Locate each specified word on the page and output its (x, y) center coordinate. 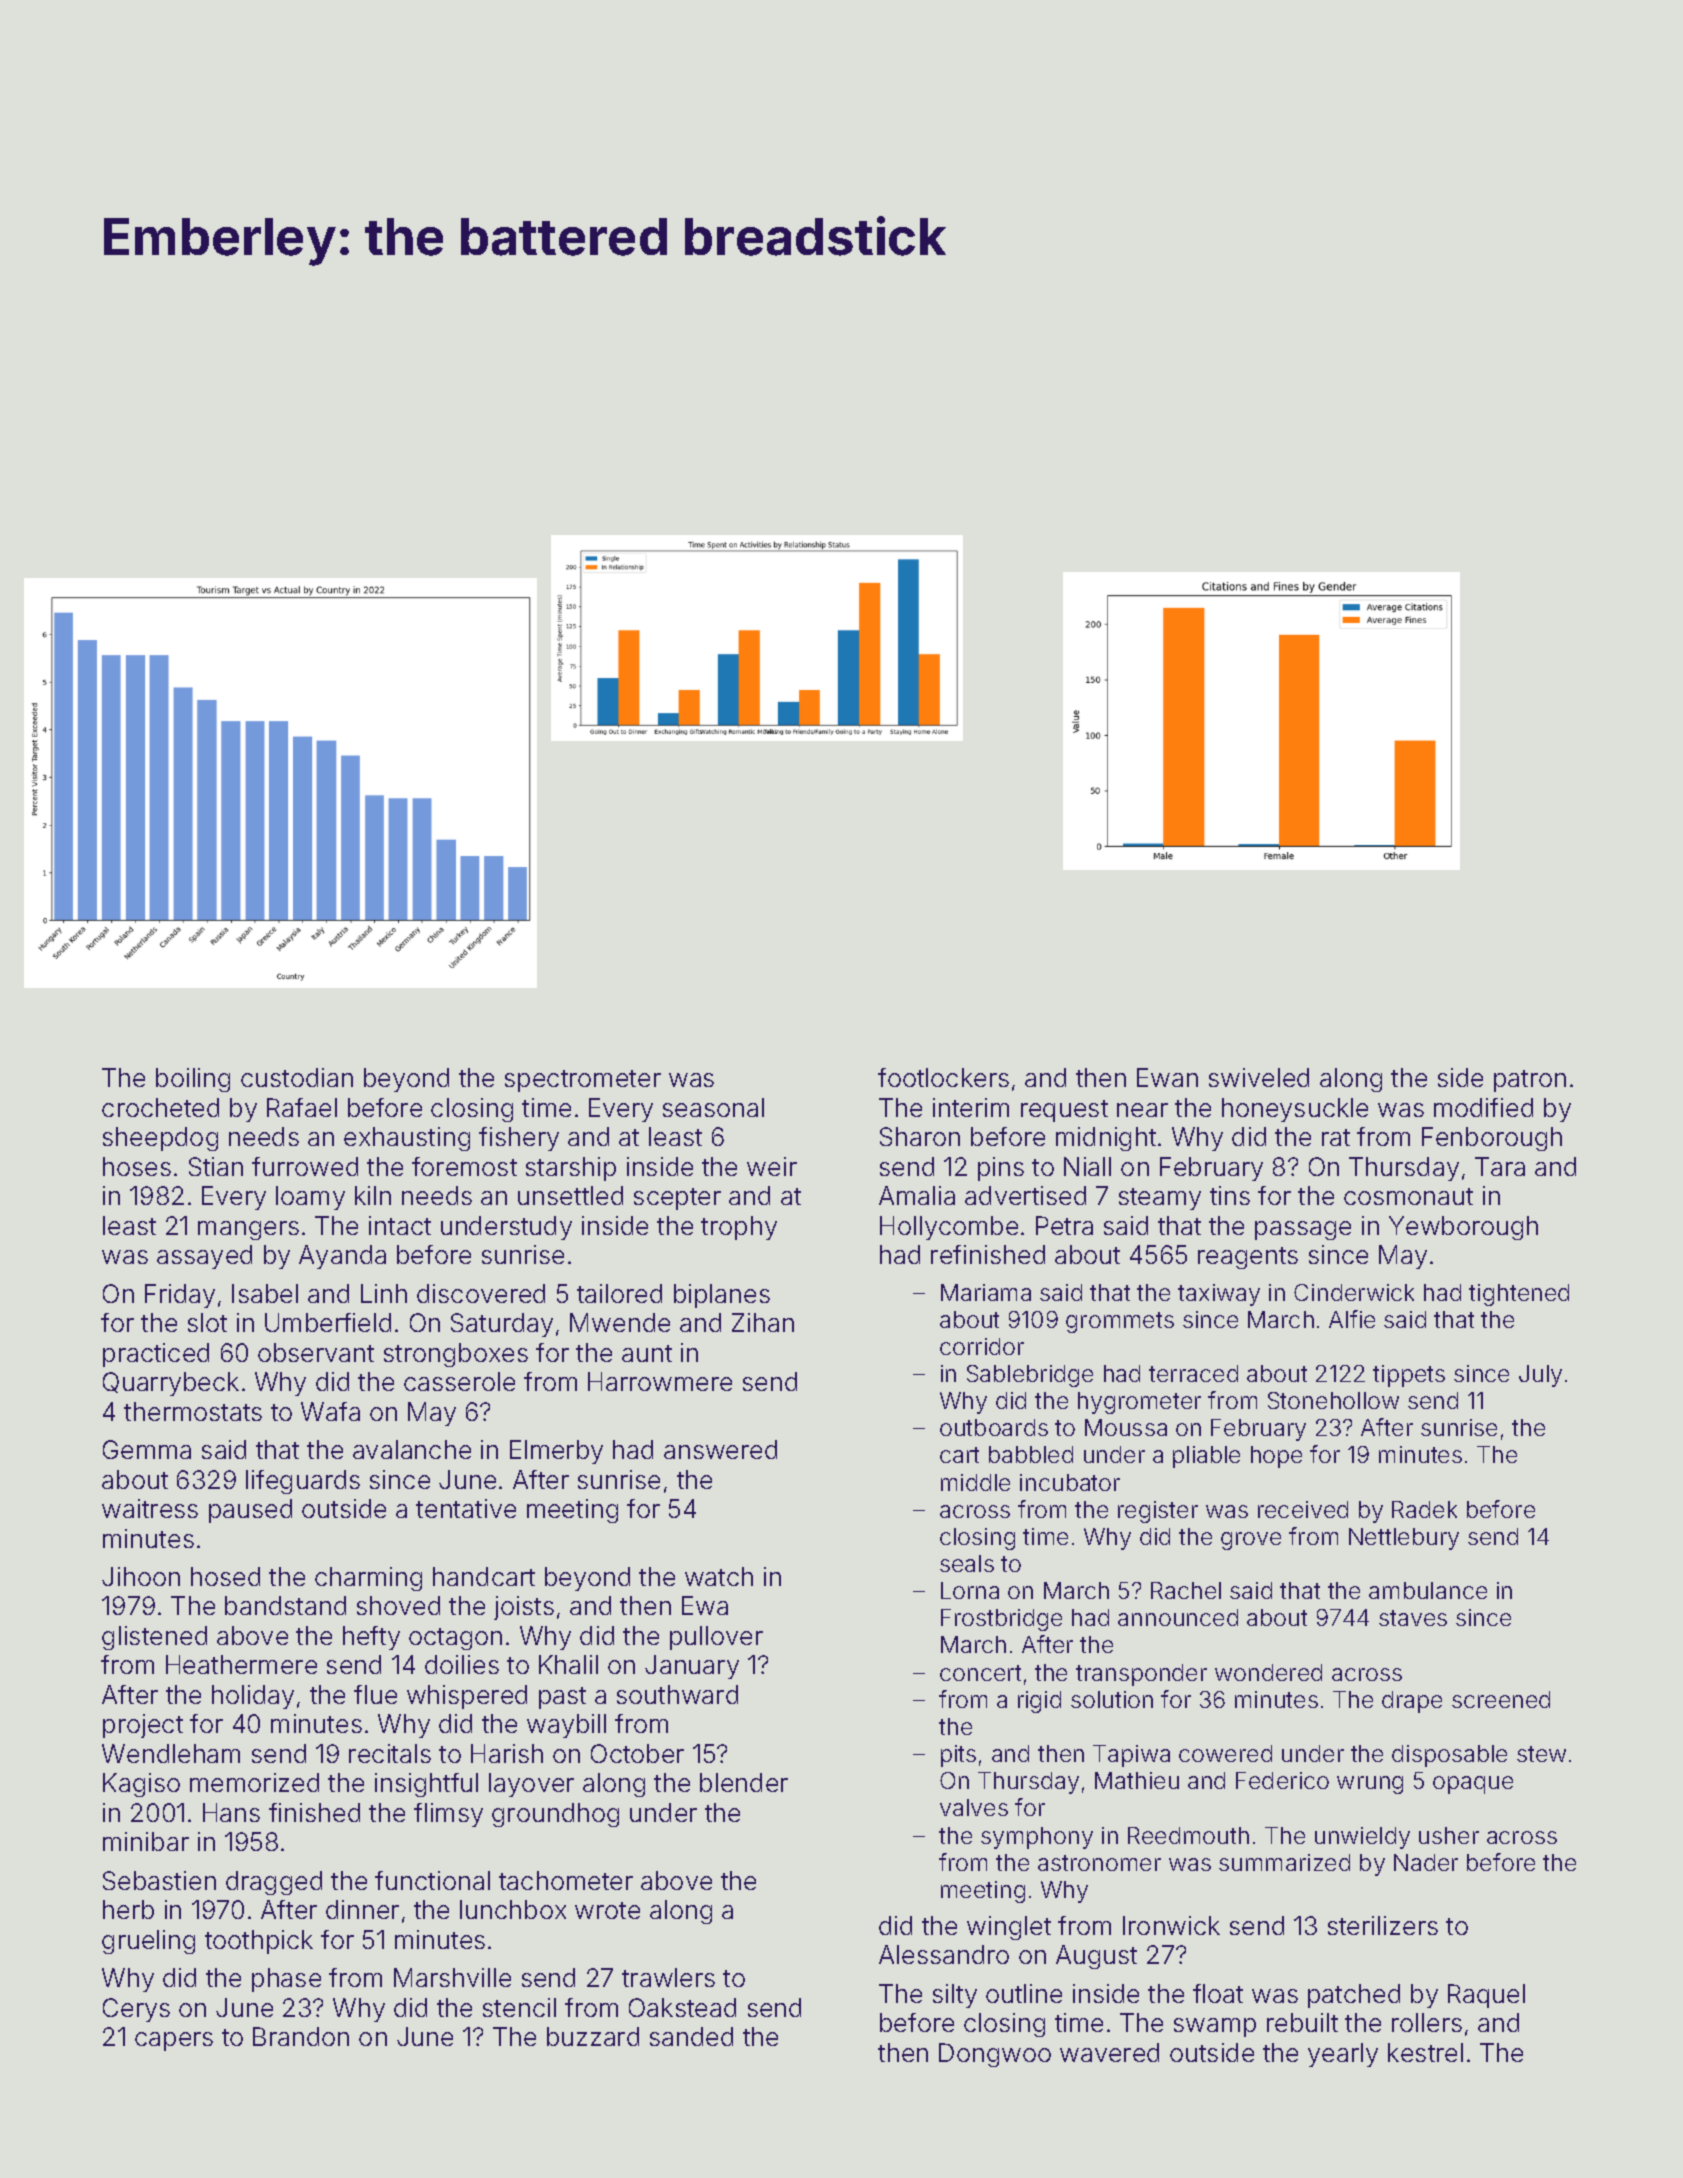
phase (286, 1980)
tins (1230, 1195)
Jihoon (141, 1576)
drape (1412, 1702)
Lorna (970, 1590)
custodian (297, 1077)
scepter (677, 1199)
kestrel (1425, 2052)
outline (1024, 1993)
